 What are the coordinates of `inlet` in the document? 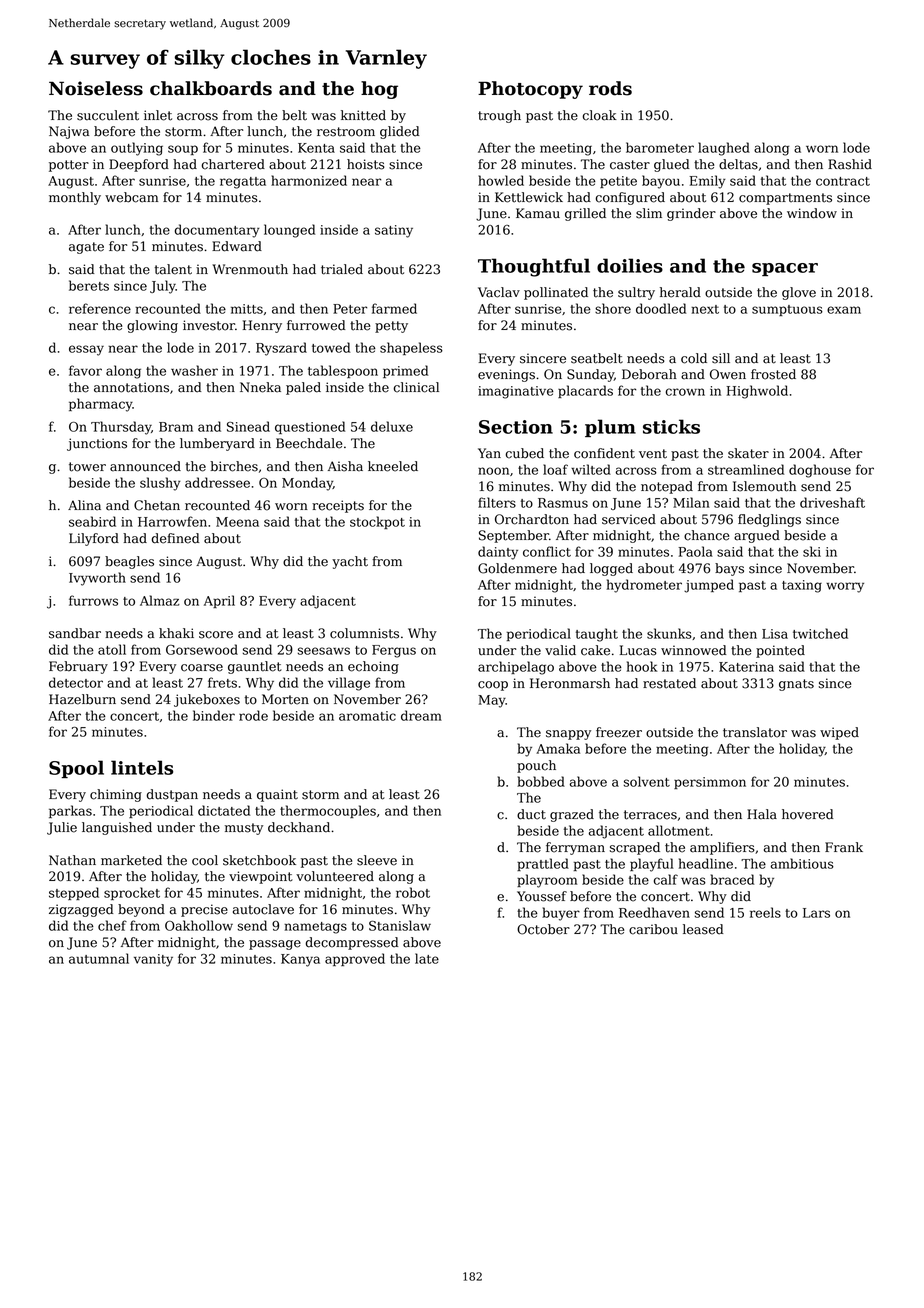 It's located at (158, 115).
